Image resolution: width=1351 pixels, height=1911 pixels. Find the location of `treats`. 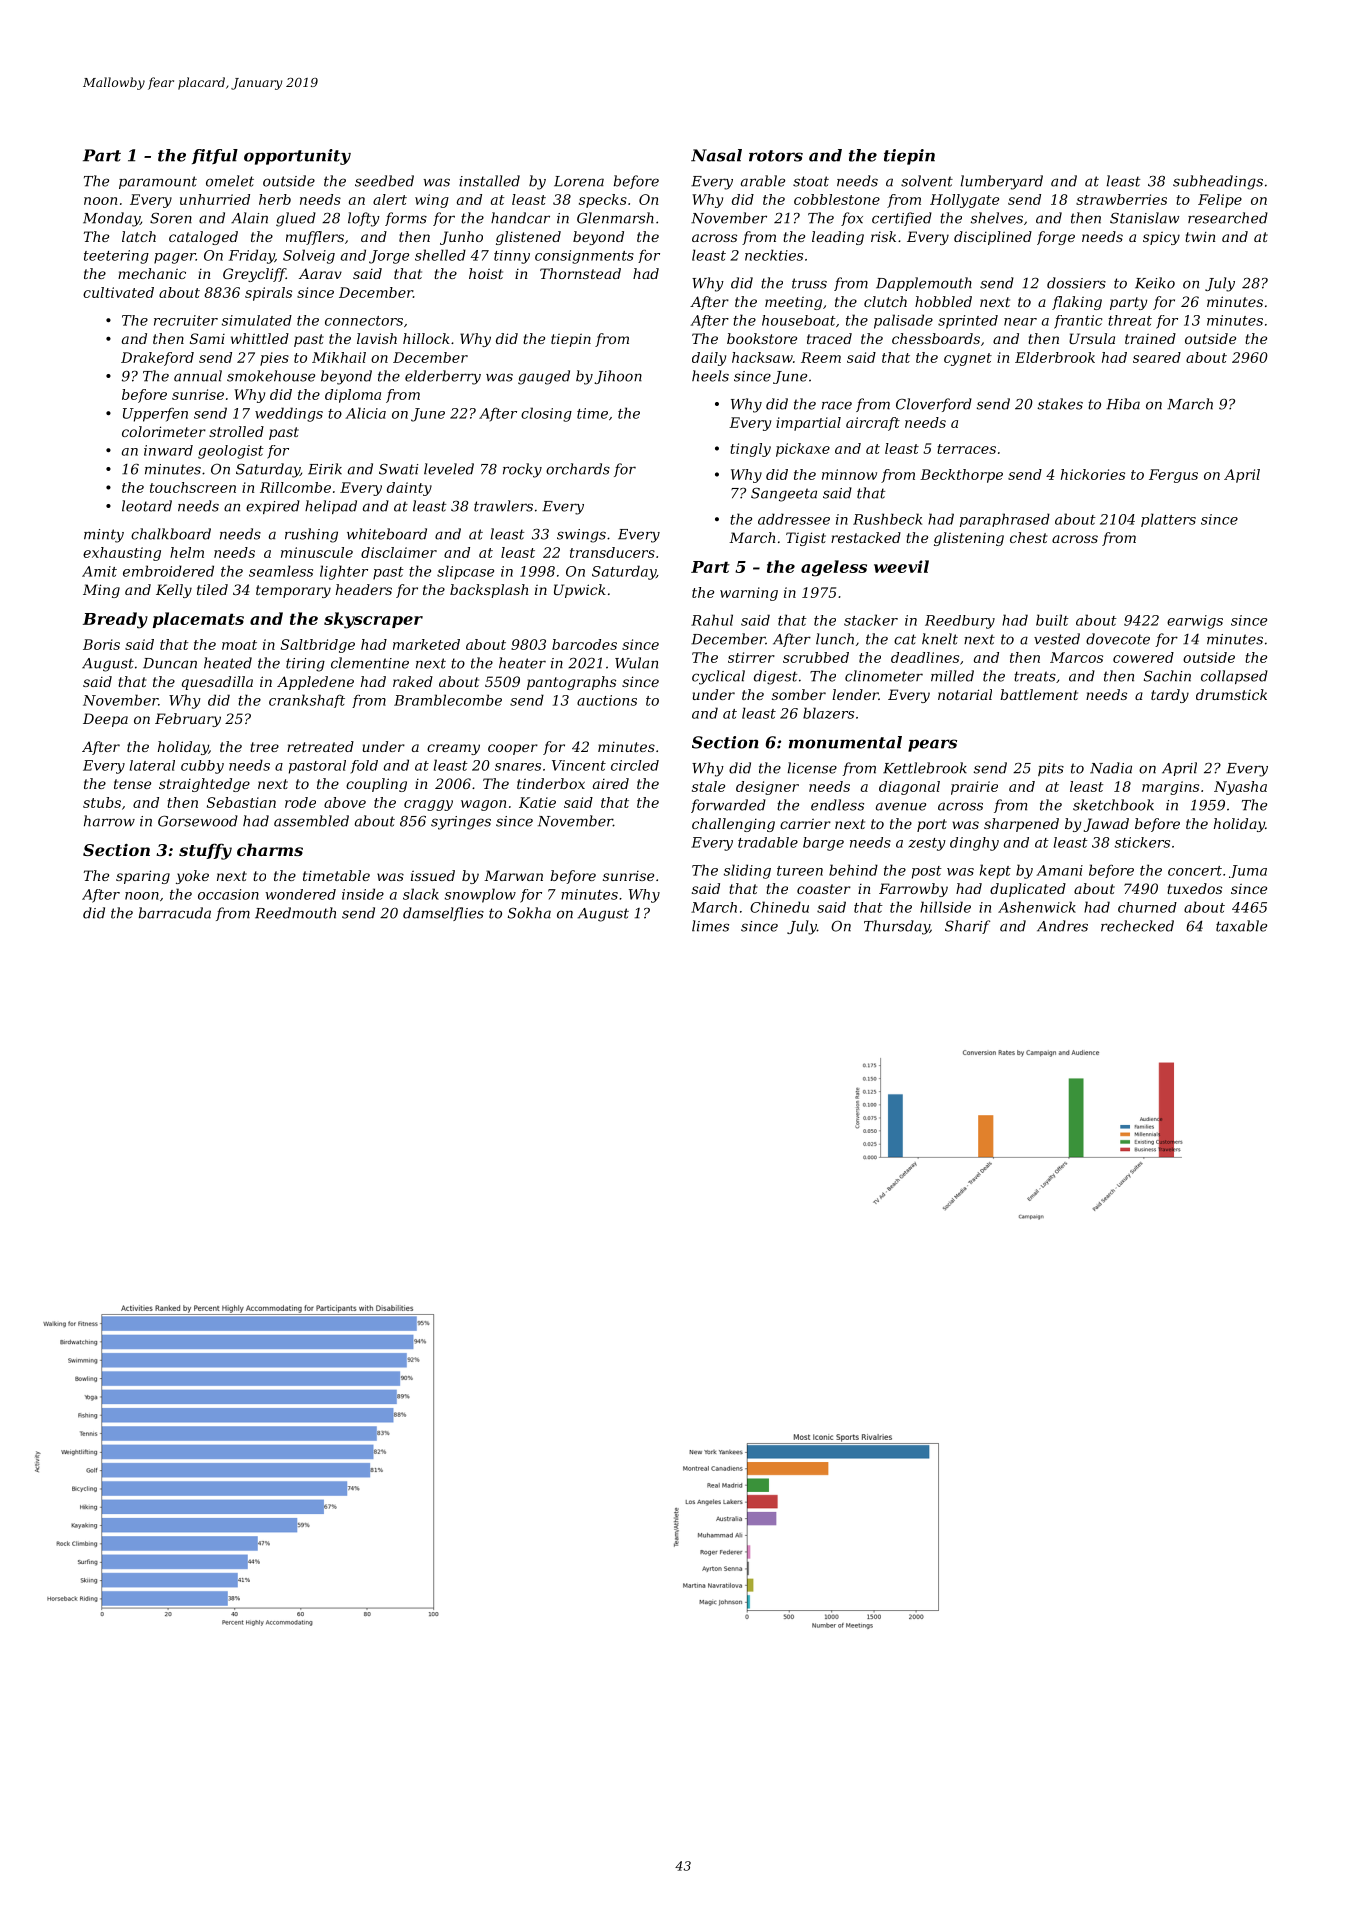

treats is located at coordinates (1035, 676).
